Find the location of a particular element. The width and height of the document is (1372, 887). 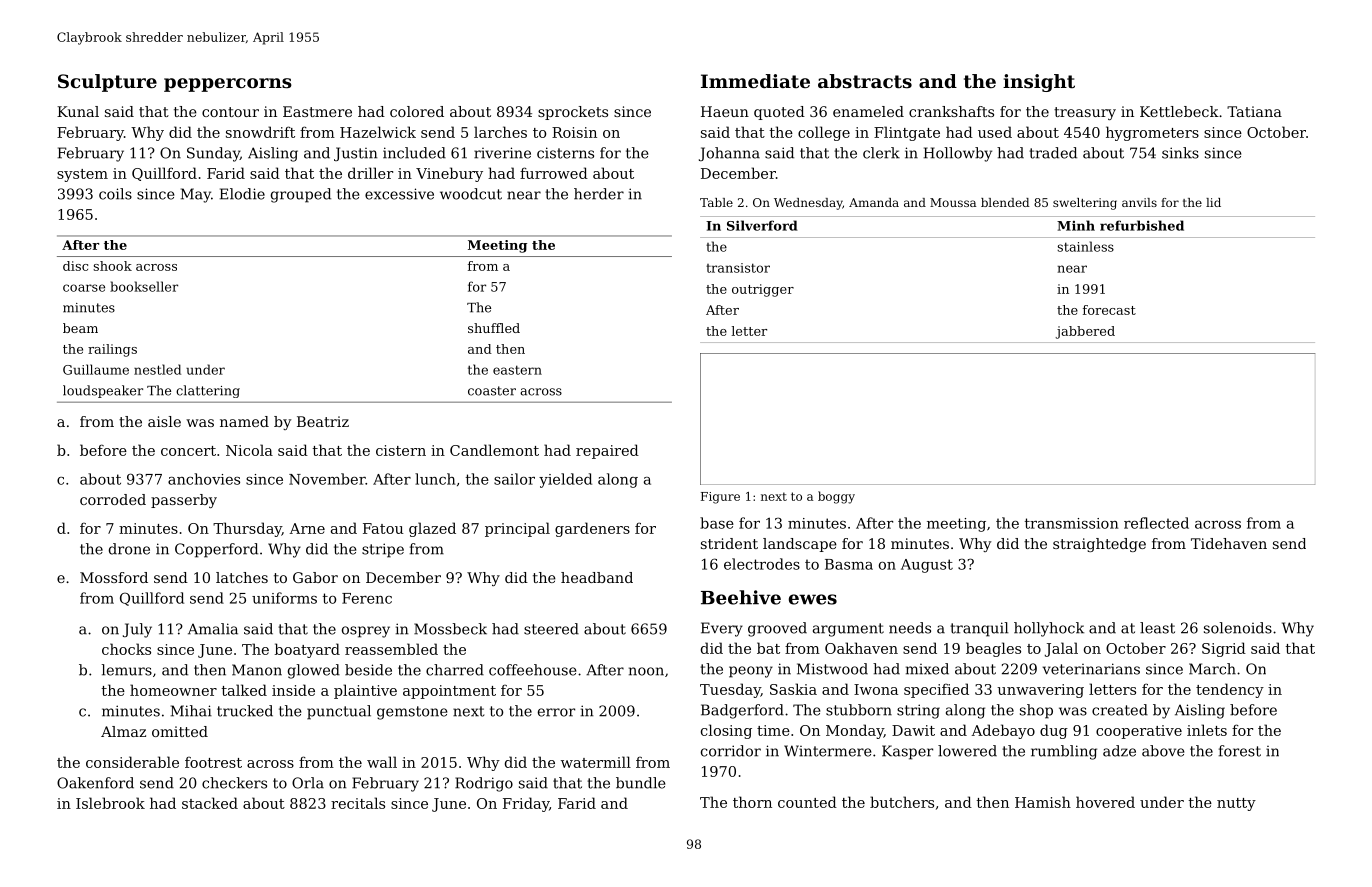

grouped is located at coordinates (301, 195).
